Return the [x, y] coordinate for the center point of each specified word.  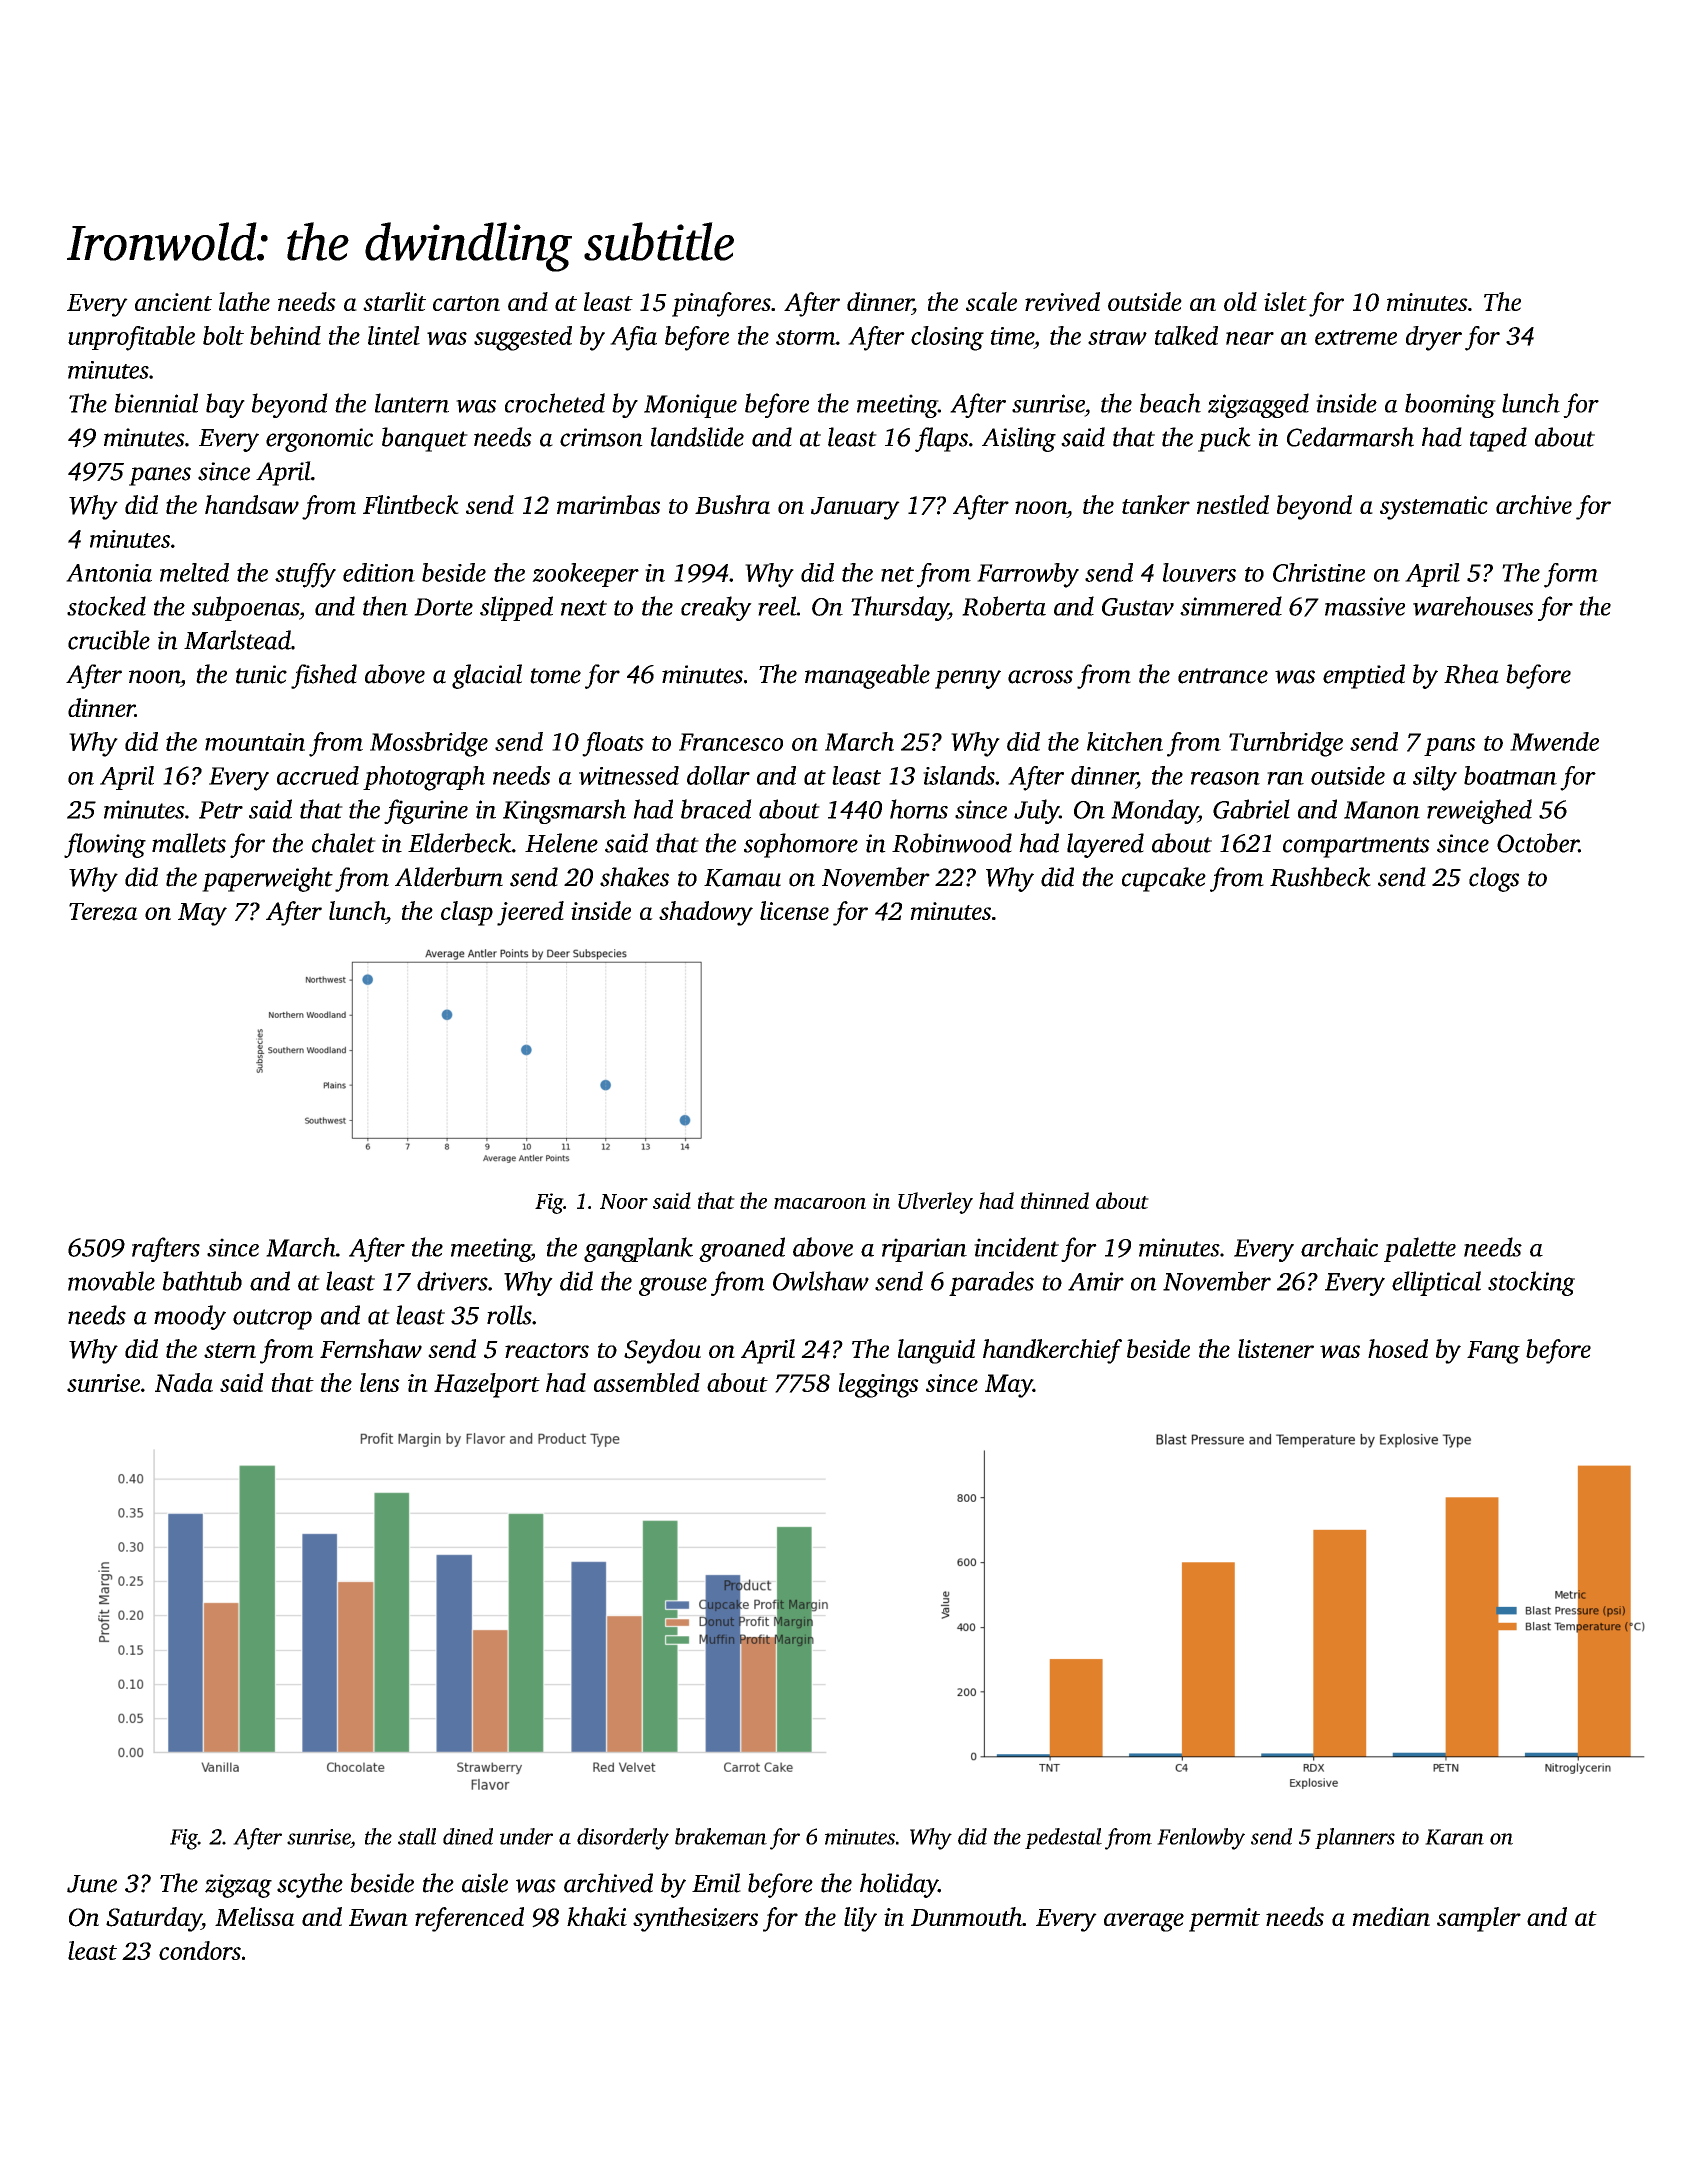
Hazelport [487, 1385]
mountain [255, 742]
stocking [1531, 1283]
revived [1062, 301]
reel [777, 606]
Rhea [1471, 674]
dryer [1434, 338]
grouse [673, 1286]
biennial [156, 403]
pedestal [1063, 1838]
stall [417, 1836]
